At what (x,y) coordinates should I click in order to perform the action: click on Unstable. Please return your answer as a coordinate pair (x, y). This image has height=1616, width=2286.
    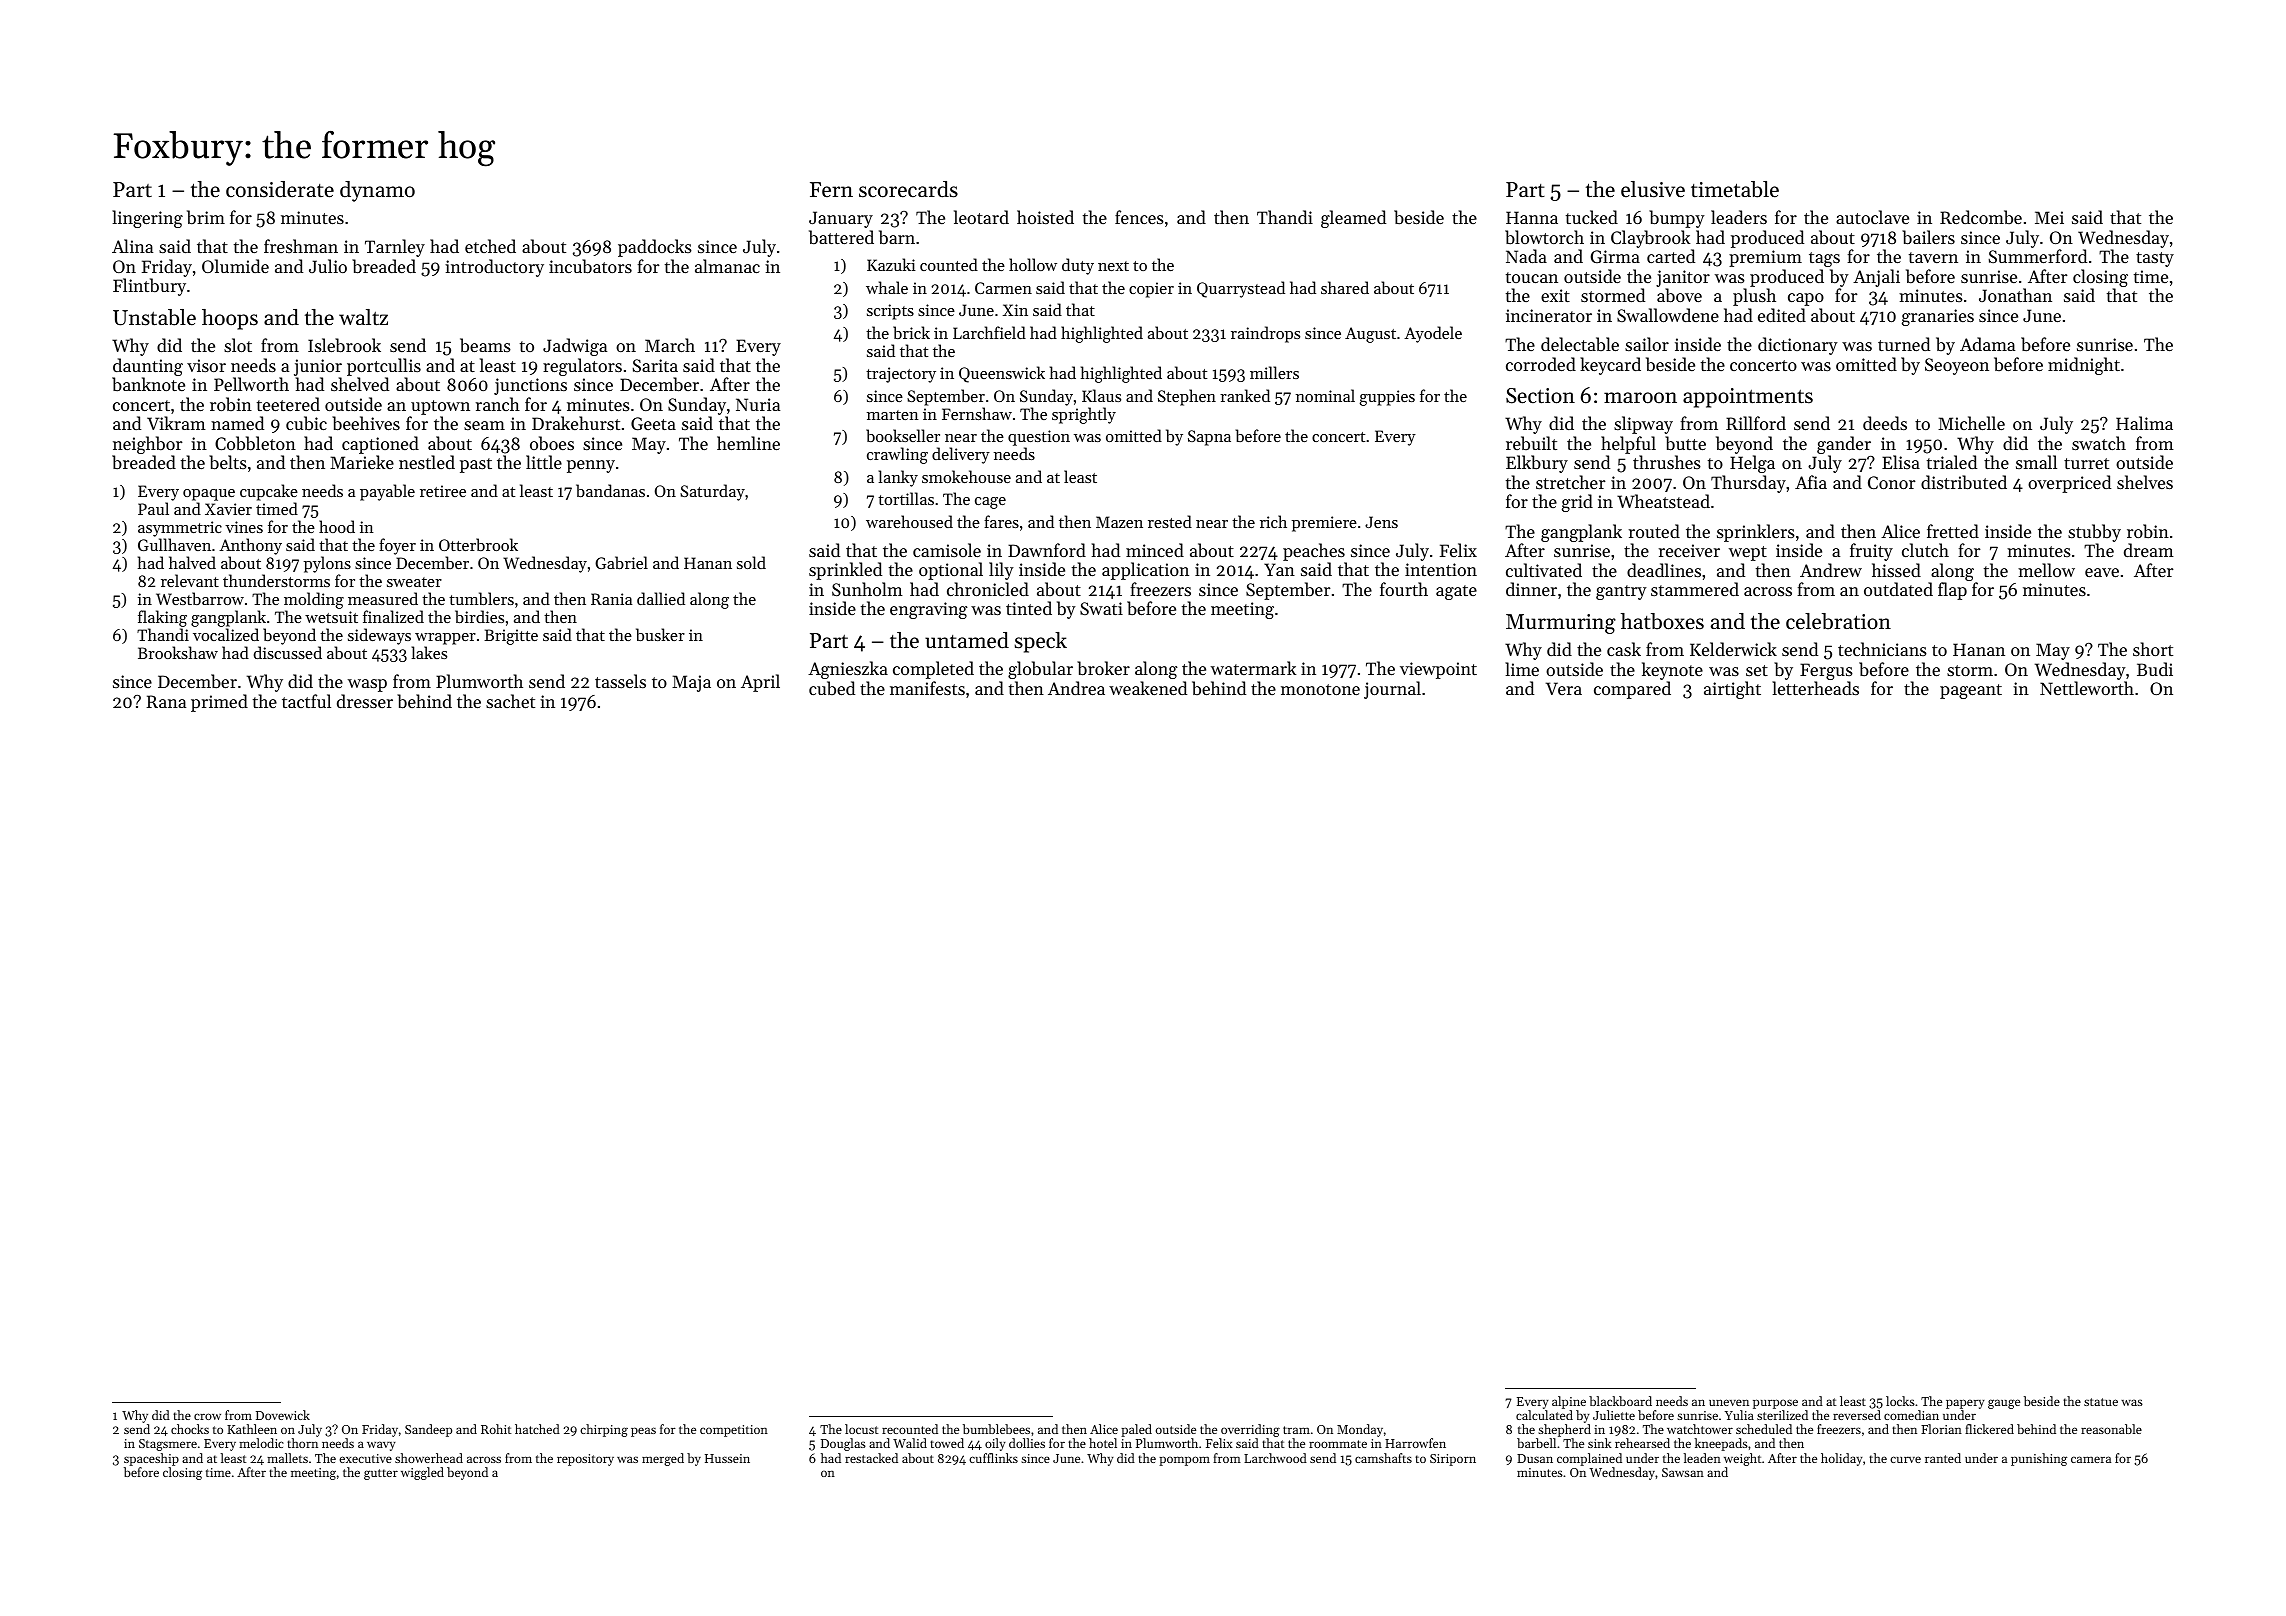
    Looking at the image, I should click on (154, 317).
